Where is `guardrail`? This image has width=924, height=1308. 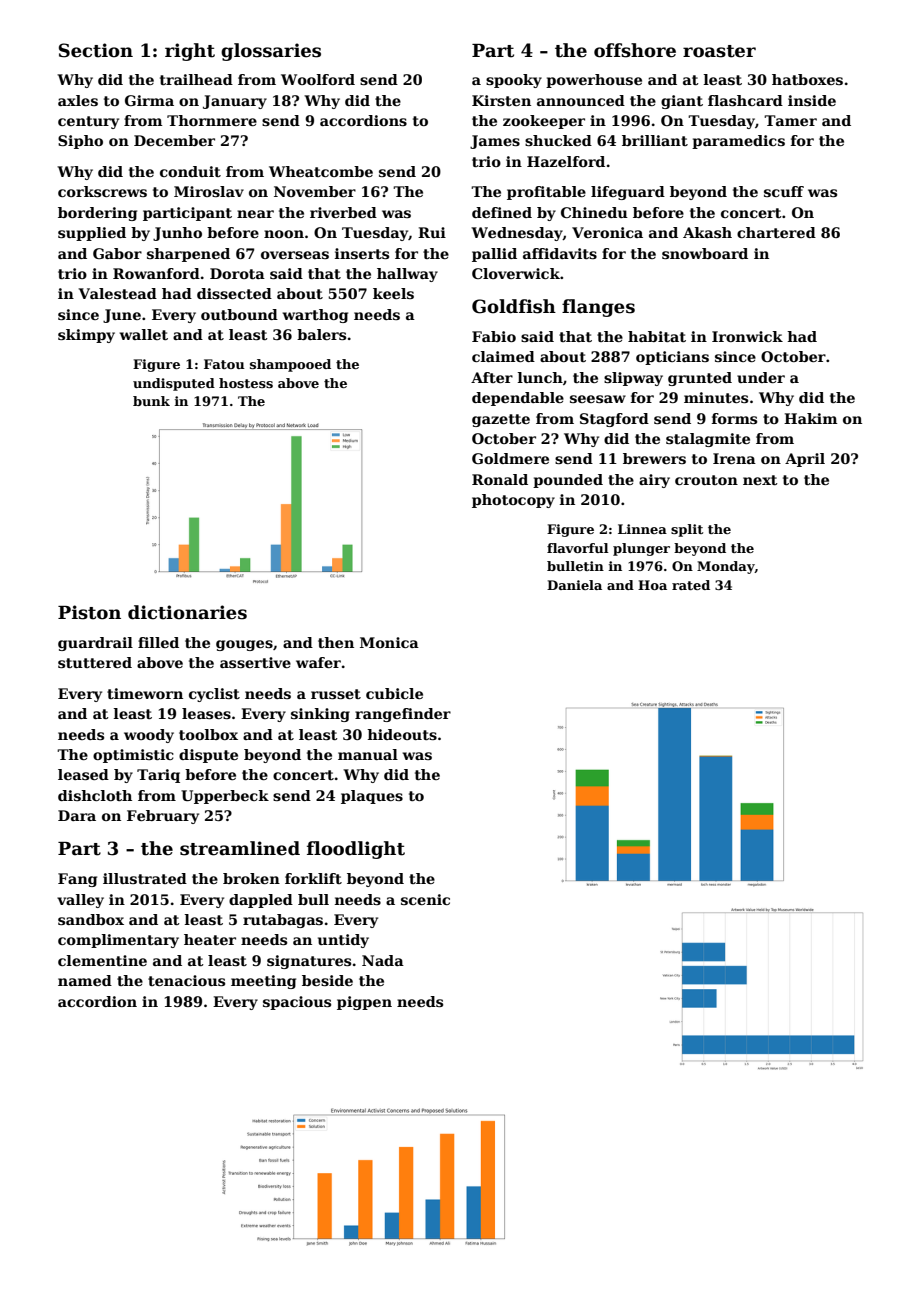 guardrail is located at coordinates (95, 644).
